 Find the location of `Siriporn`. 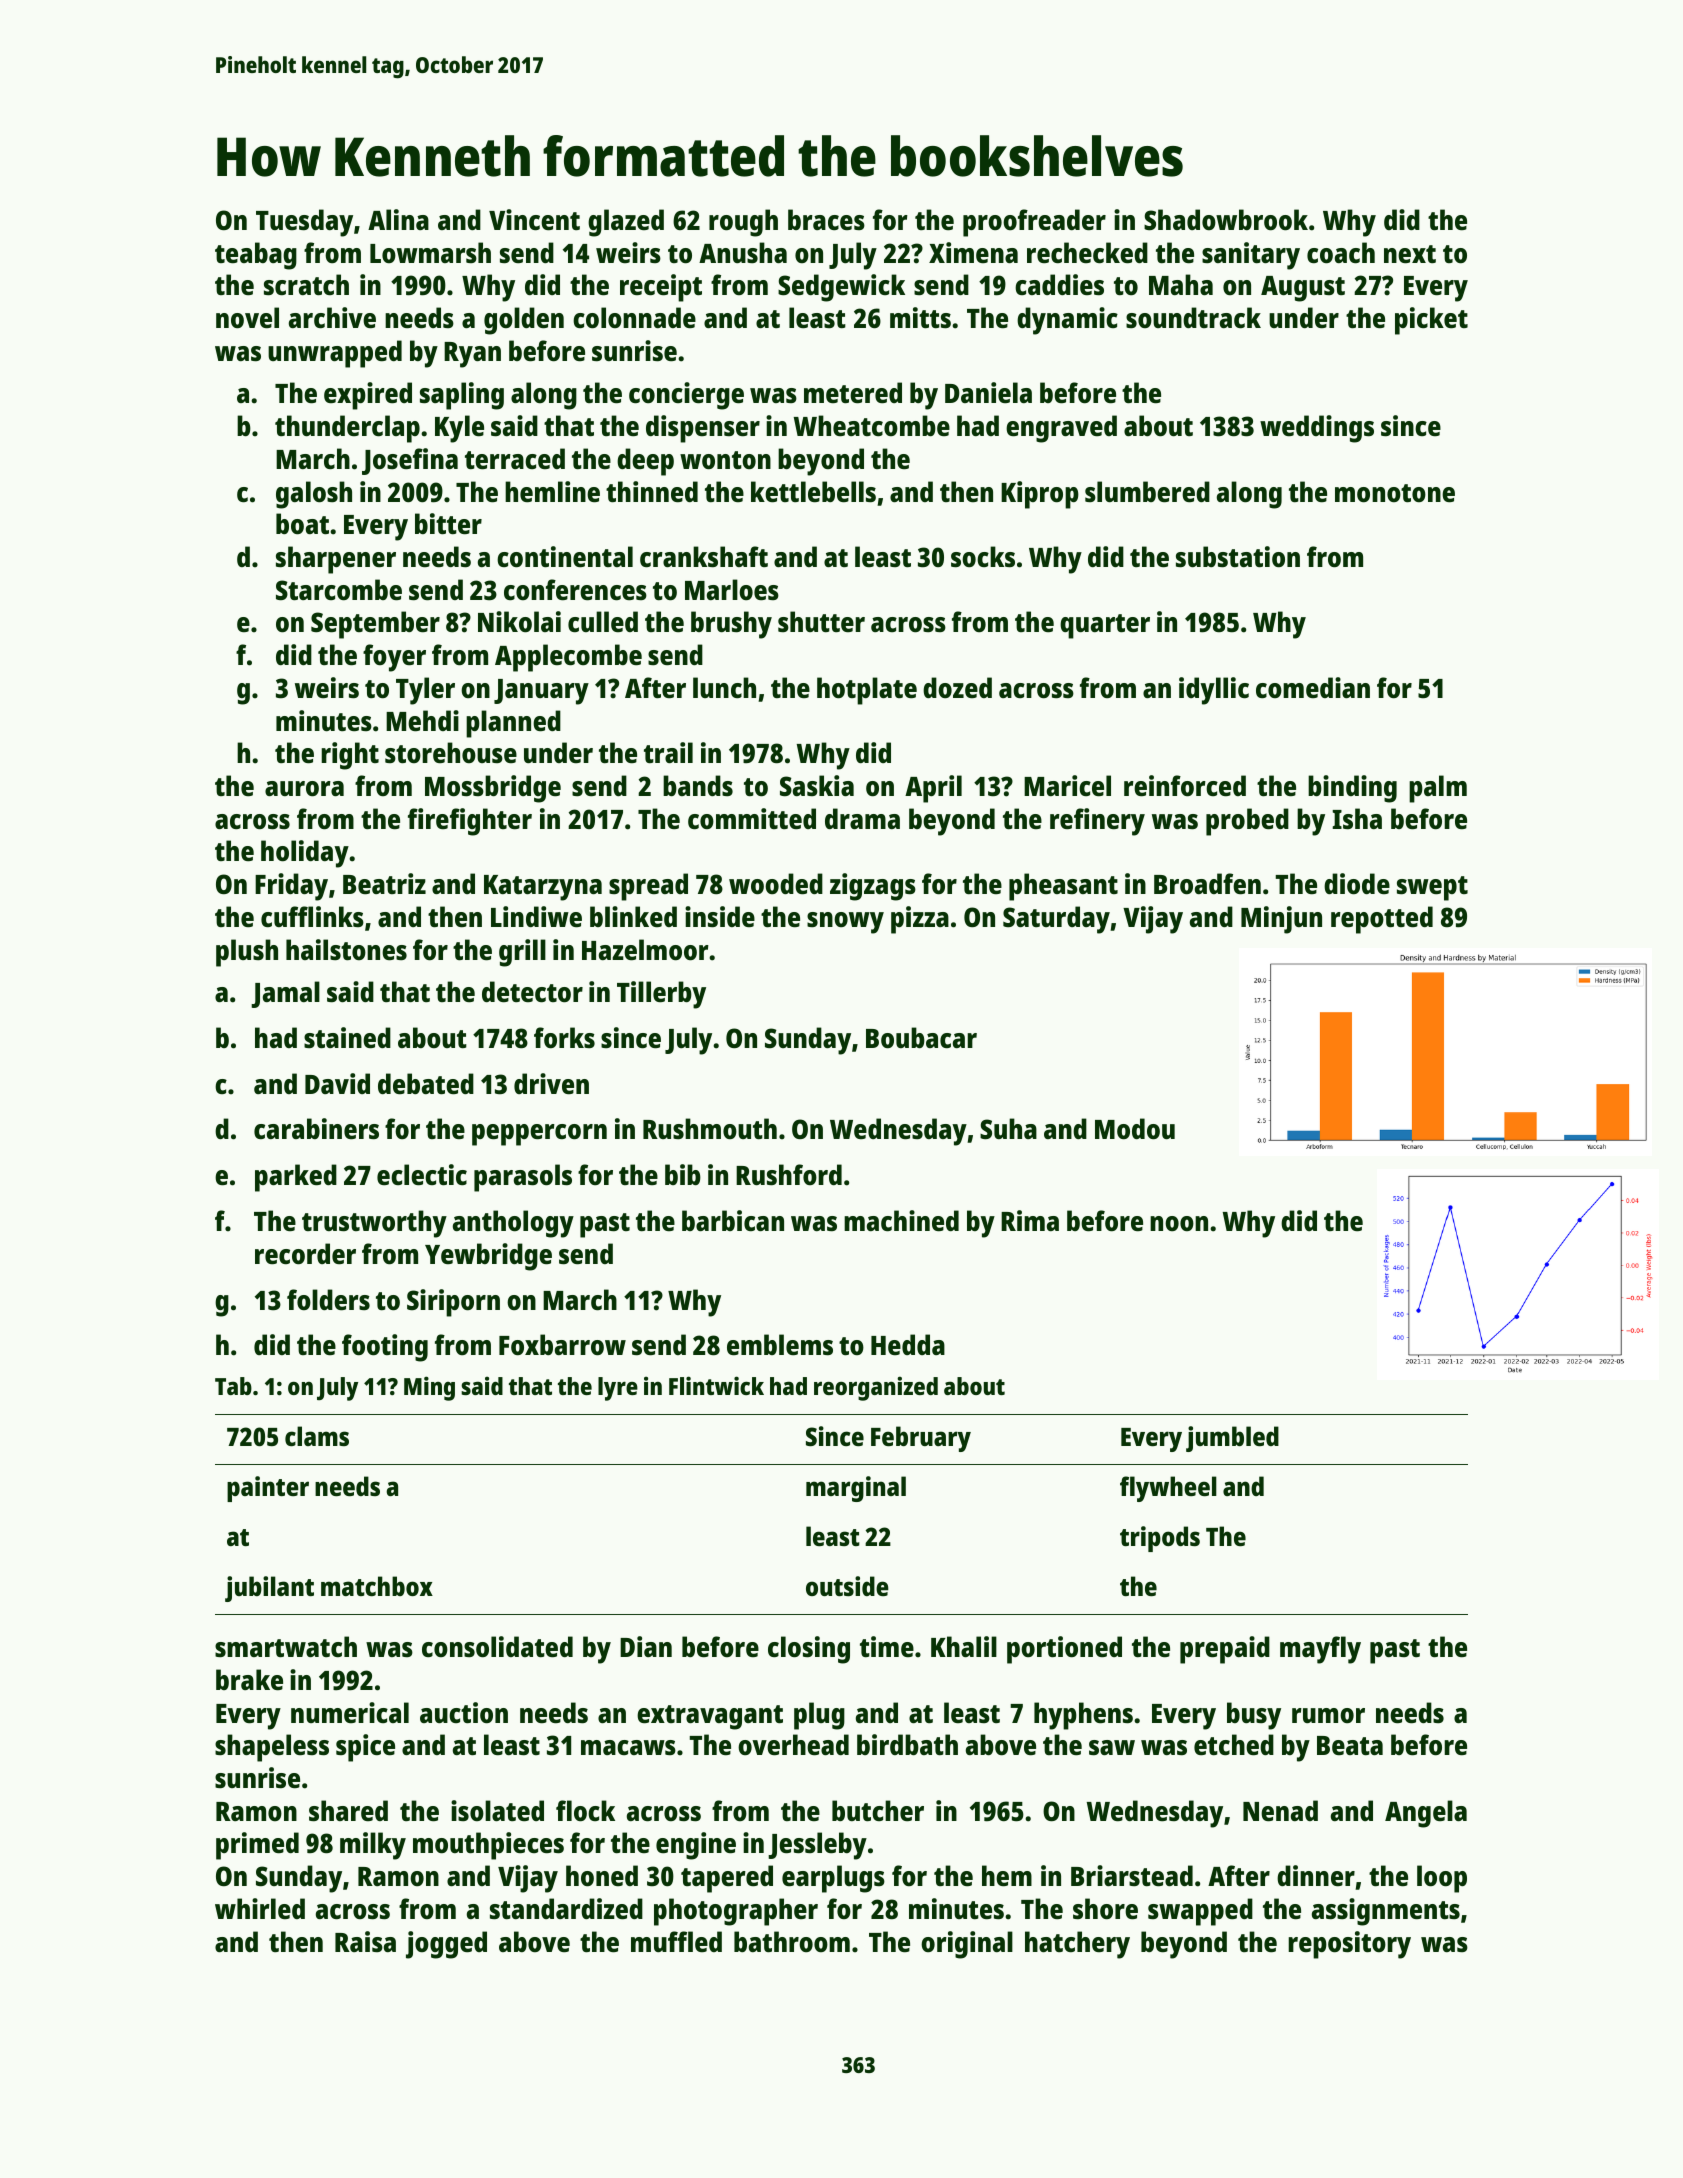

Siriporn is located at coordinates (453, 1303).
